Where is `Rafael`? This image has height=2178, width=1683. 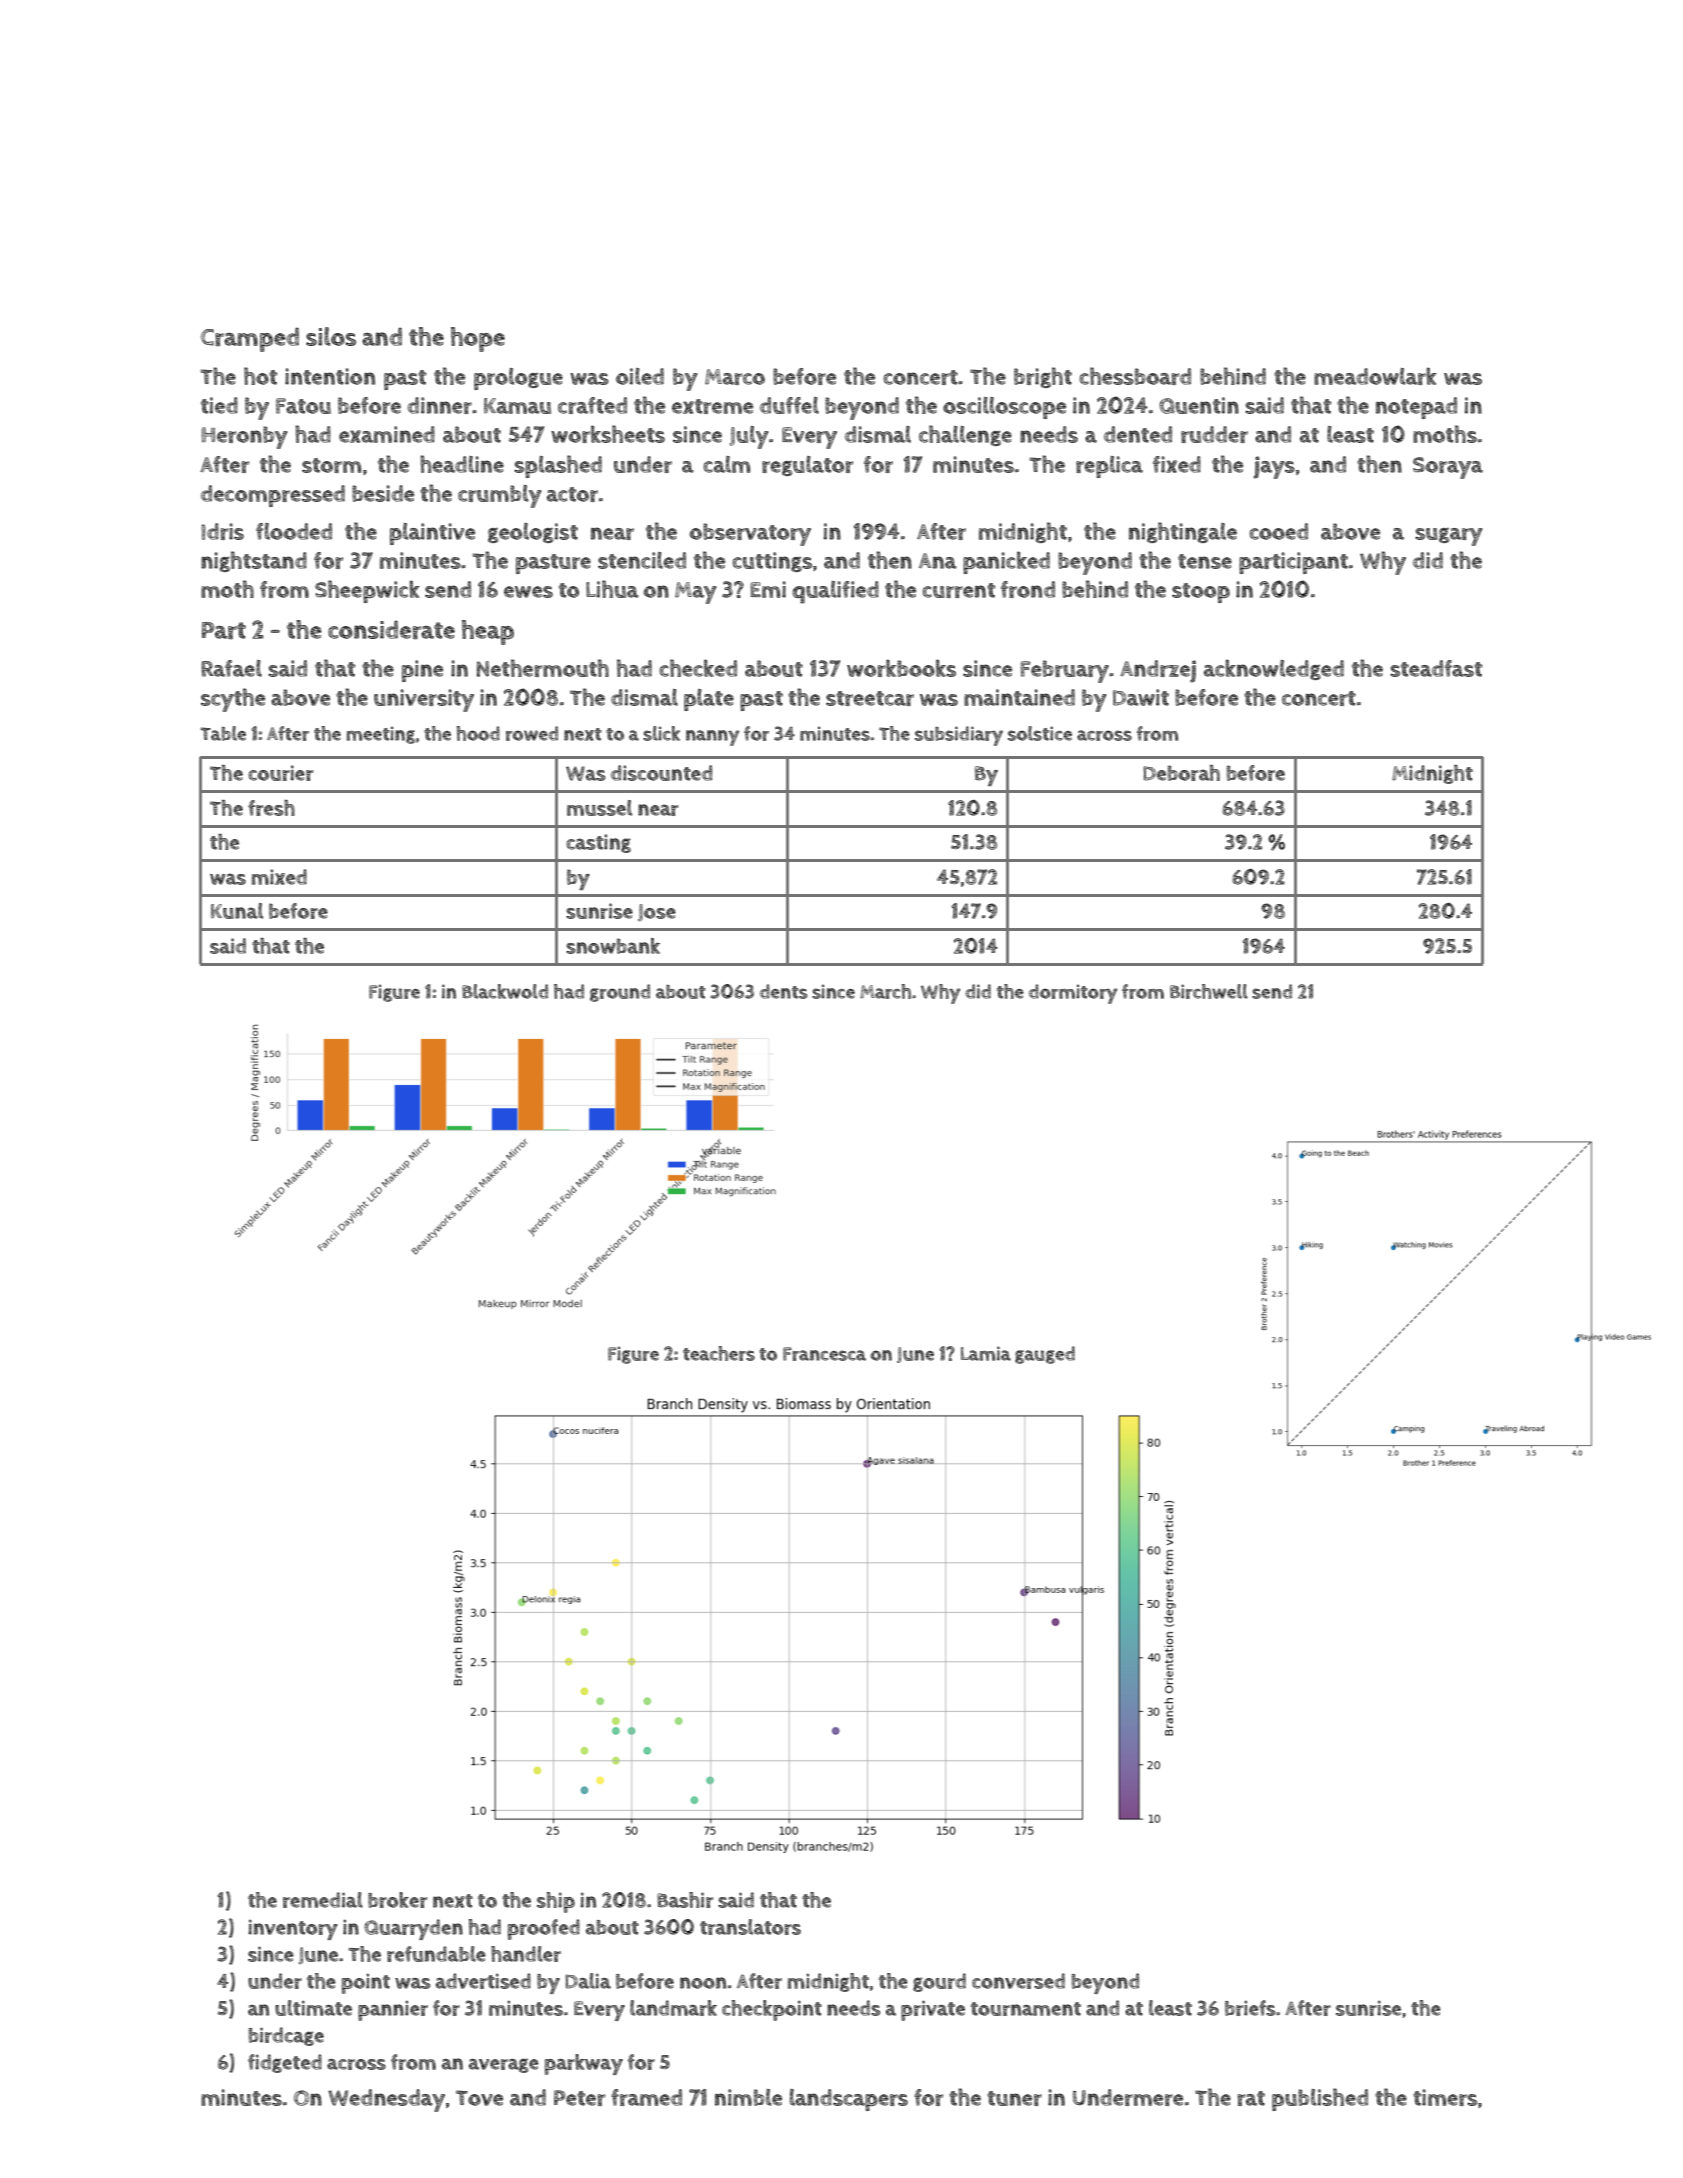
Rafael is located at coordinates (231, 668).
